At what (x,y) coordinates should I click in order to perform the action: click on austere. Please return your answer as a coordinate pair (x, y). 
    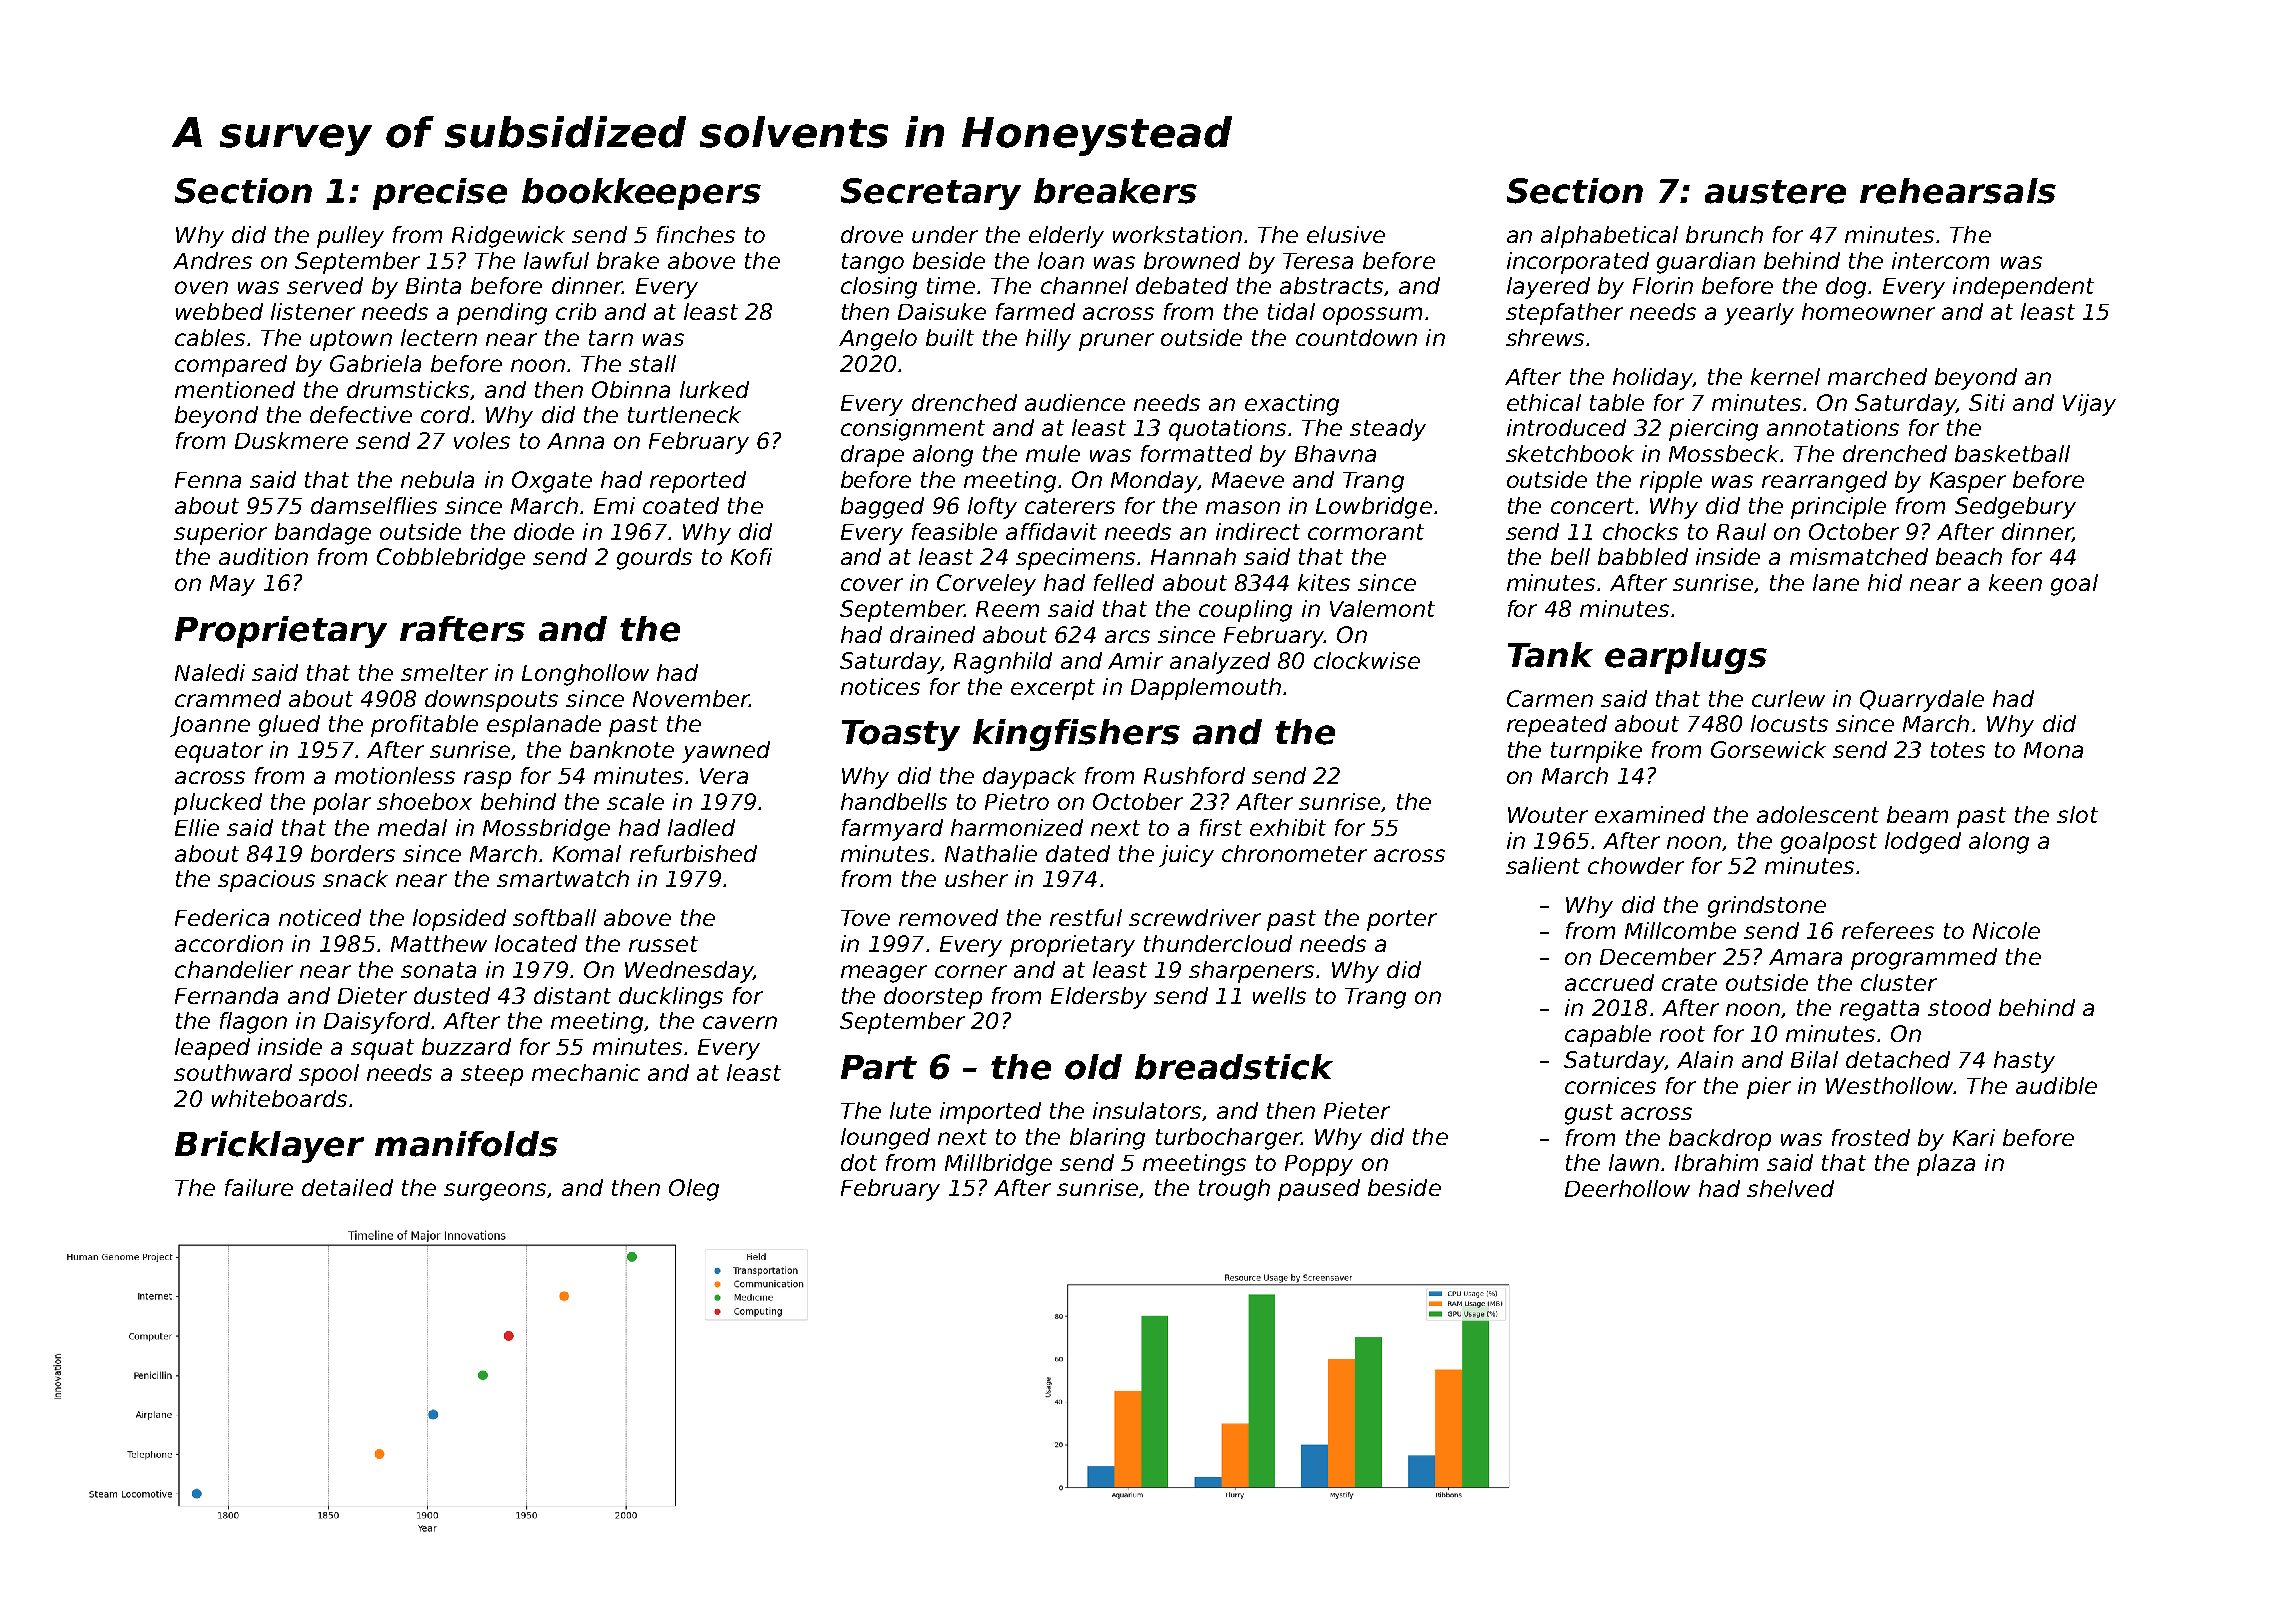
    Looking at the image, I should click on (1775, 192).
